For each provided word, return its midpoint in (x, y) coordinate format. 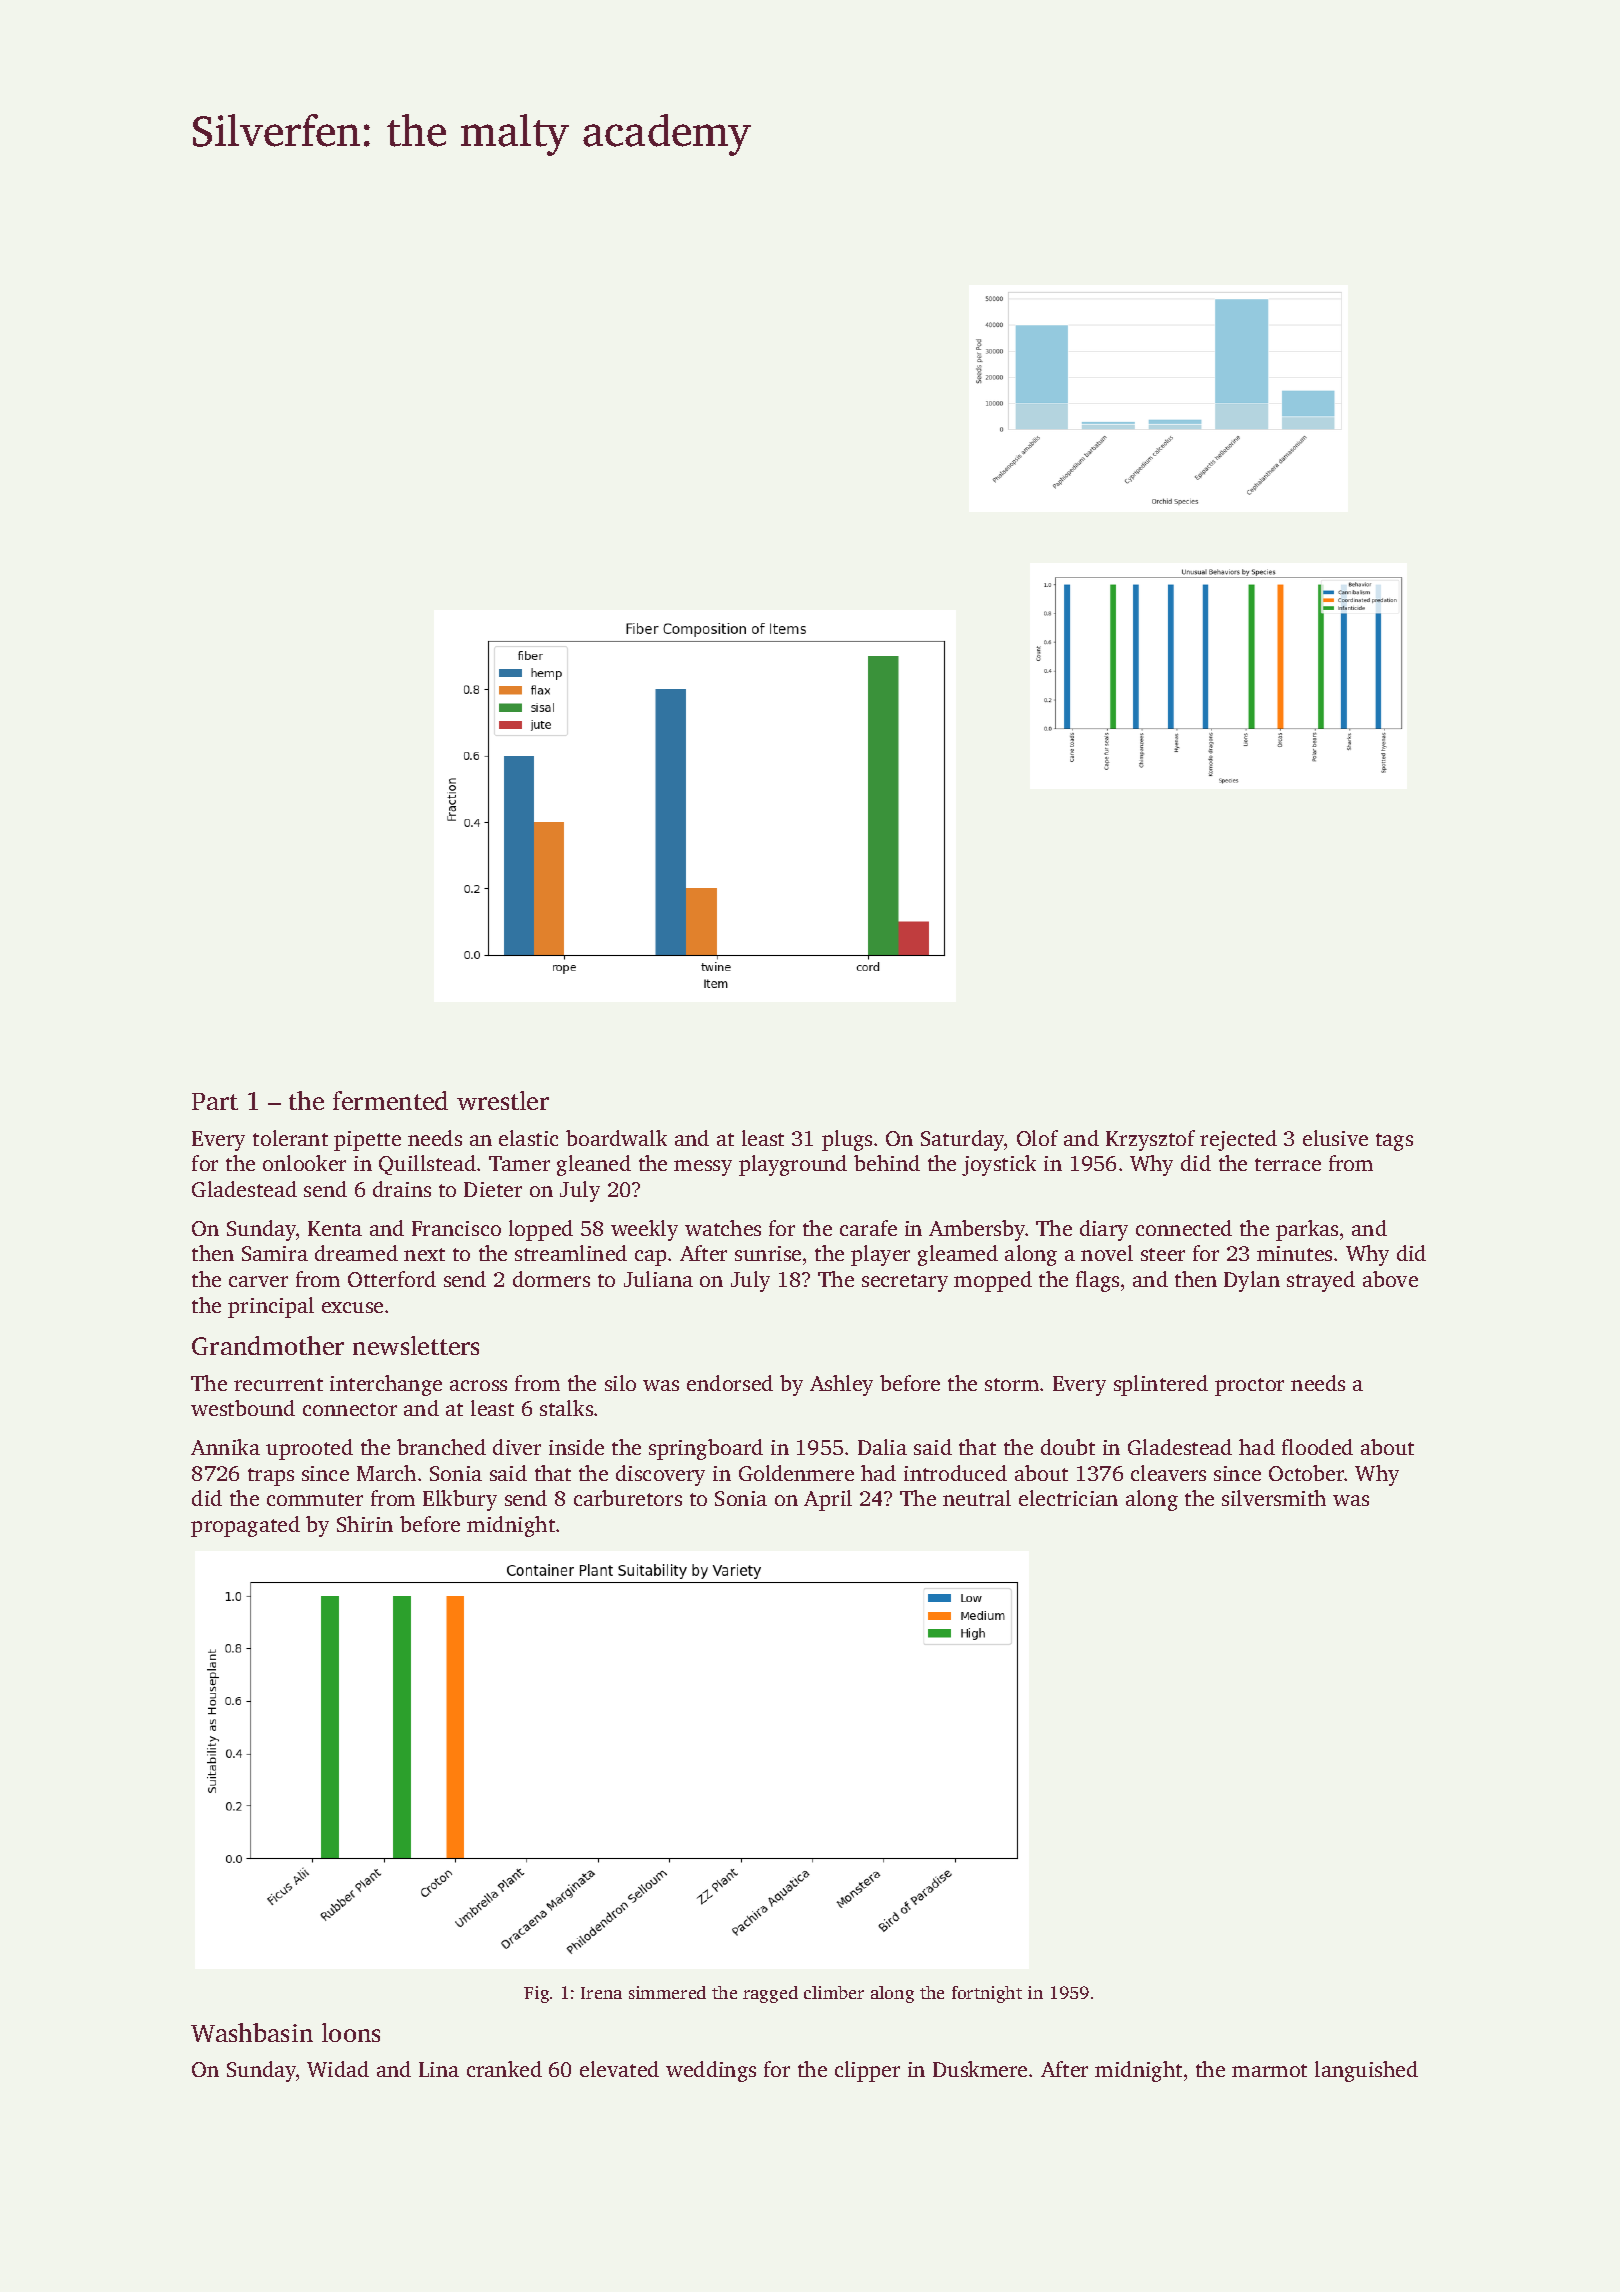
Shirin (365, 1524)
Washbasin (252, 2032)
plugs (847, 1140)
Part (215, 1101)
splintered (1161, 1385)
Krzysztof (1150, 1140)
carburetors (628, 1498)
